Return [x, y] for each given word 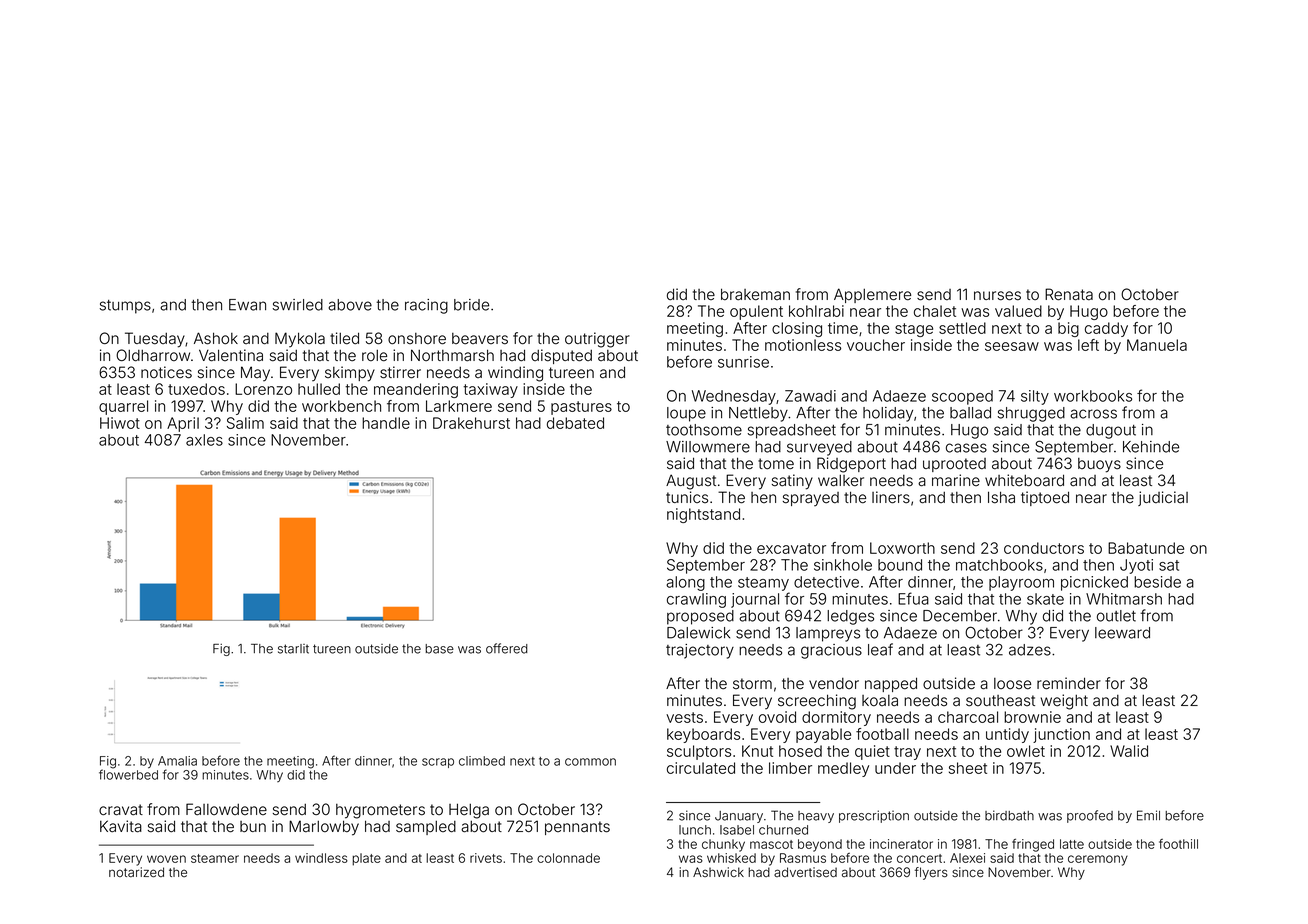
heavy [816, 817]
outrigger [597, 340]
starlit [293, 649]
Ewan [247, 305]
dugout [1111, 431]
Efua [913, 598]
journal [755, 600]
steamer [215, 858]
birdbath [1009, 815]
